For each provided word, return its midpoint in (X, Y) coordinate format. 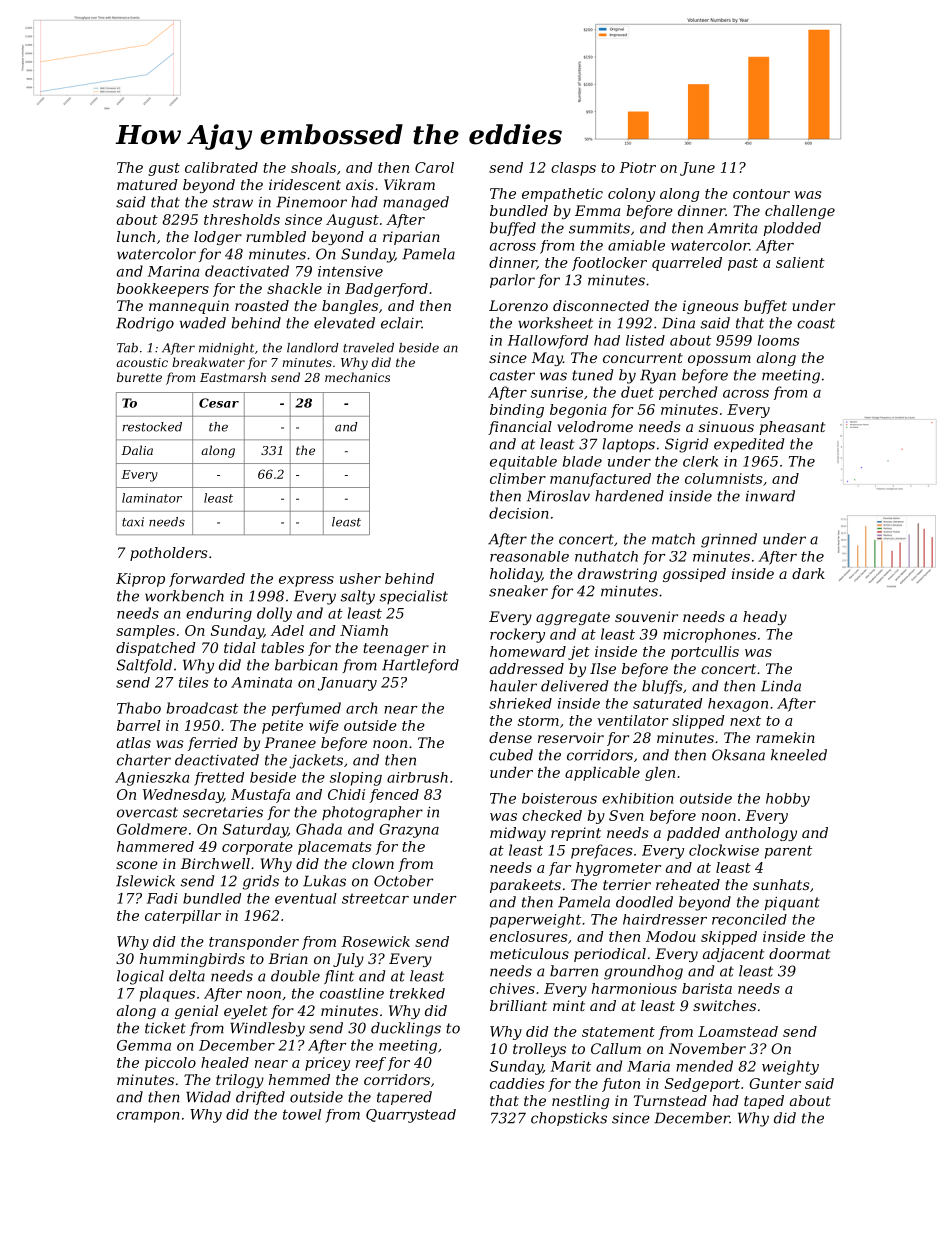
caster (512, 375)
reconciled (749, 919)
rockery (517, 635)
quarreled (687, 264)
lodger (218, 238)
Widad (208, 1097)
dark (808, 573)
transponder (254, 943)
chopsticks (569, 1119)
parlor (512, 281)
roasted (262, 305)
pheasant (792, 428)
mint (569, 1005)
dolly (274, 614)
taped (764, 1102)
